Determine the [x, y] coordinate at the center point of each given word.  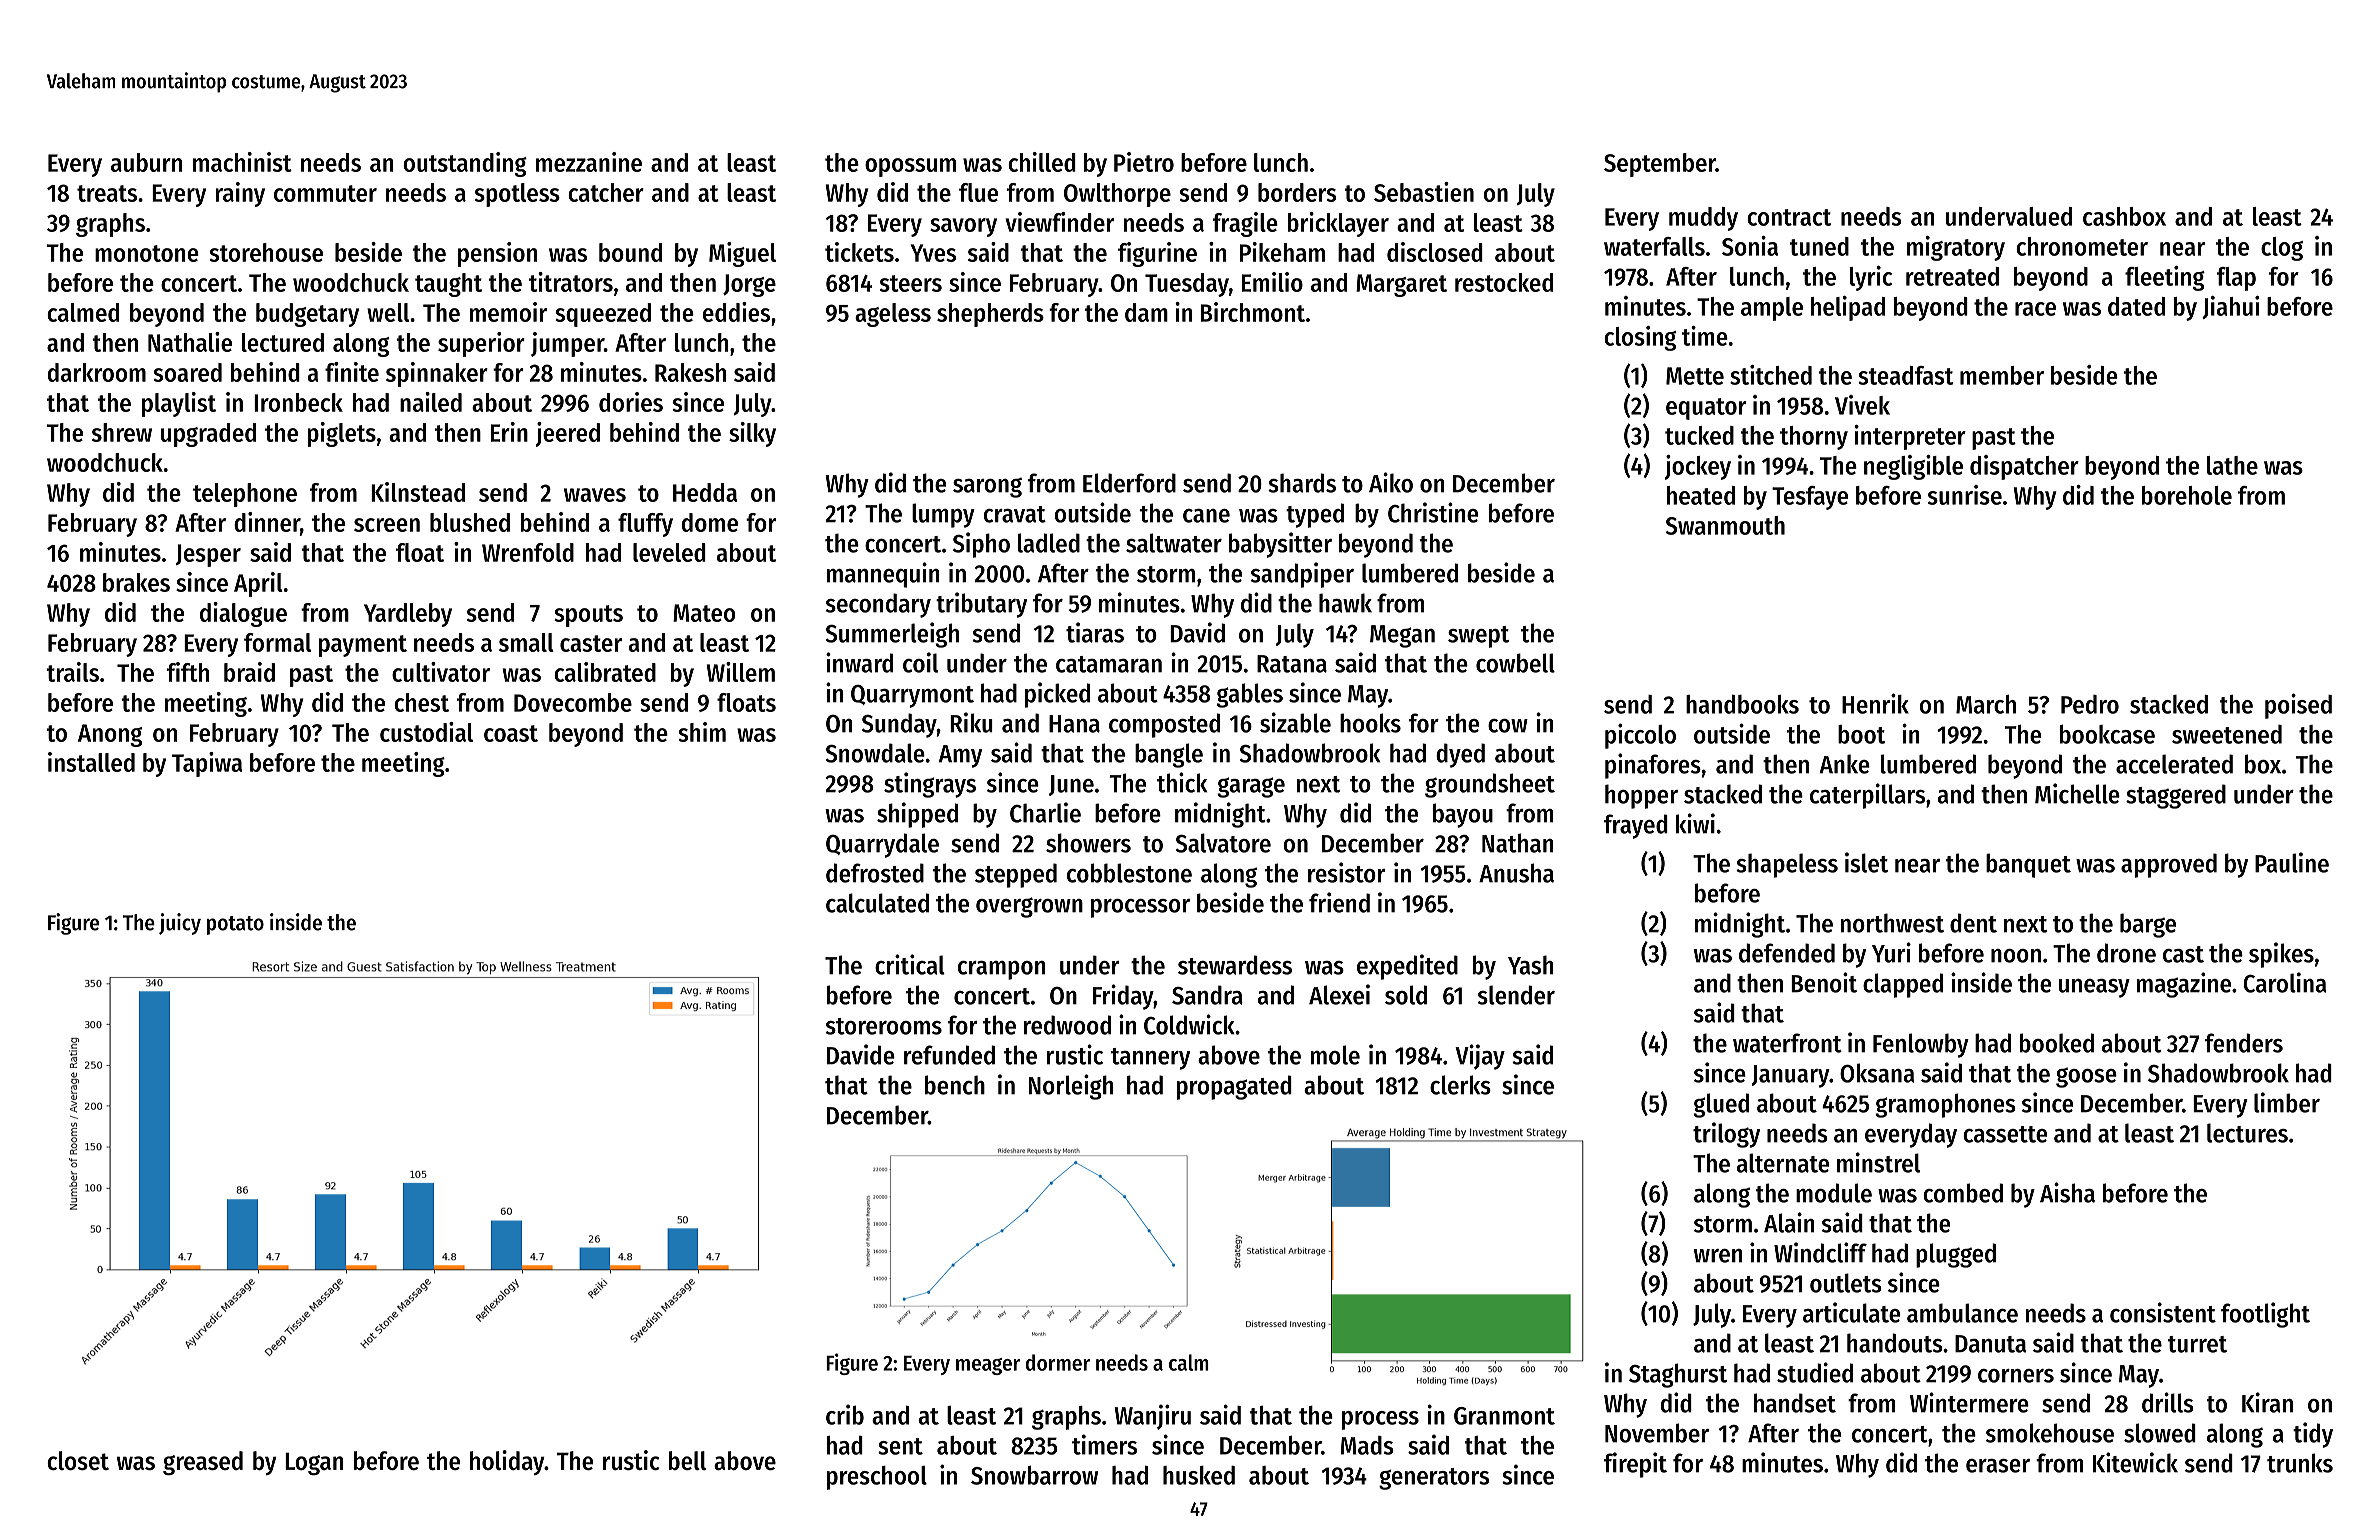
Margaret [1401, 285]
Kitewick [2135, 1462]
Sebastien [1424, 192]
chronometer [2082, 246]
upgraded [208, 435]
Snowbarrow [1034, 1475]
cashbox [2124, 216]
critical [910, 964]
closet [78, 1460]
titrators [571, 282]
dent [1973, 923]
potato [235, 925]
